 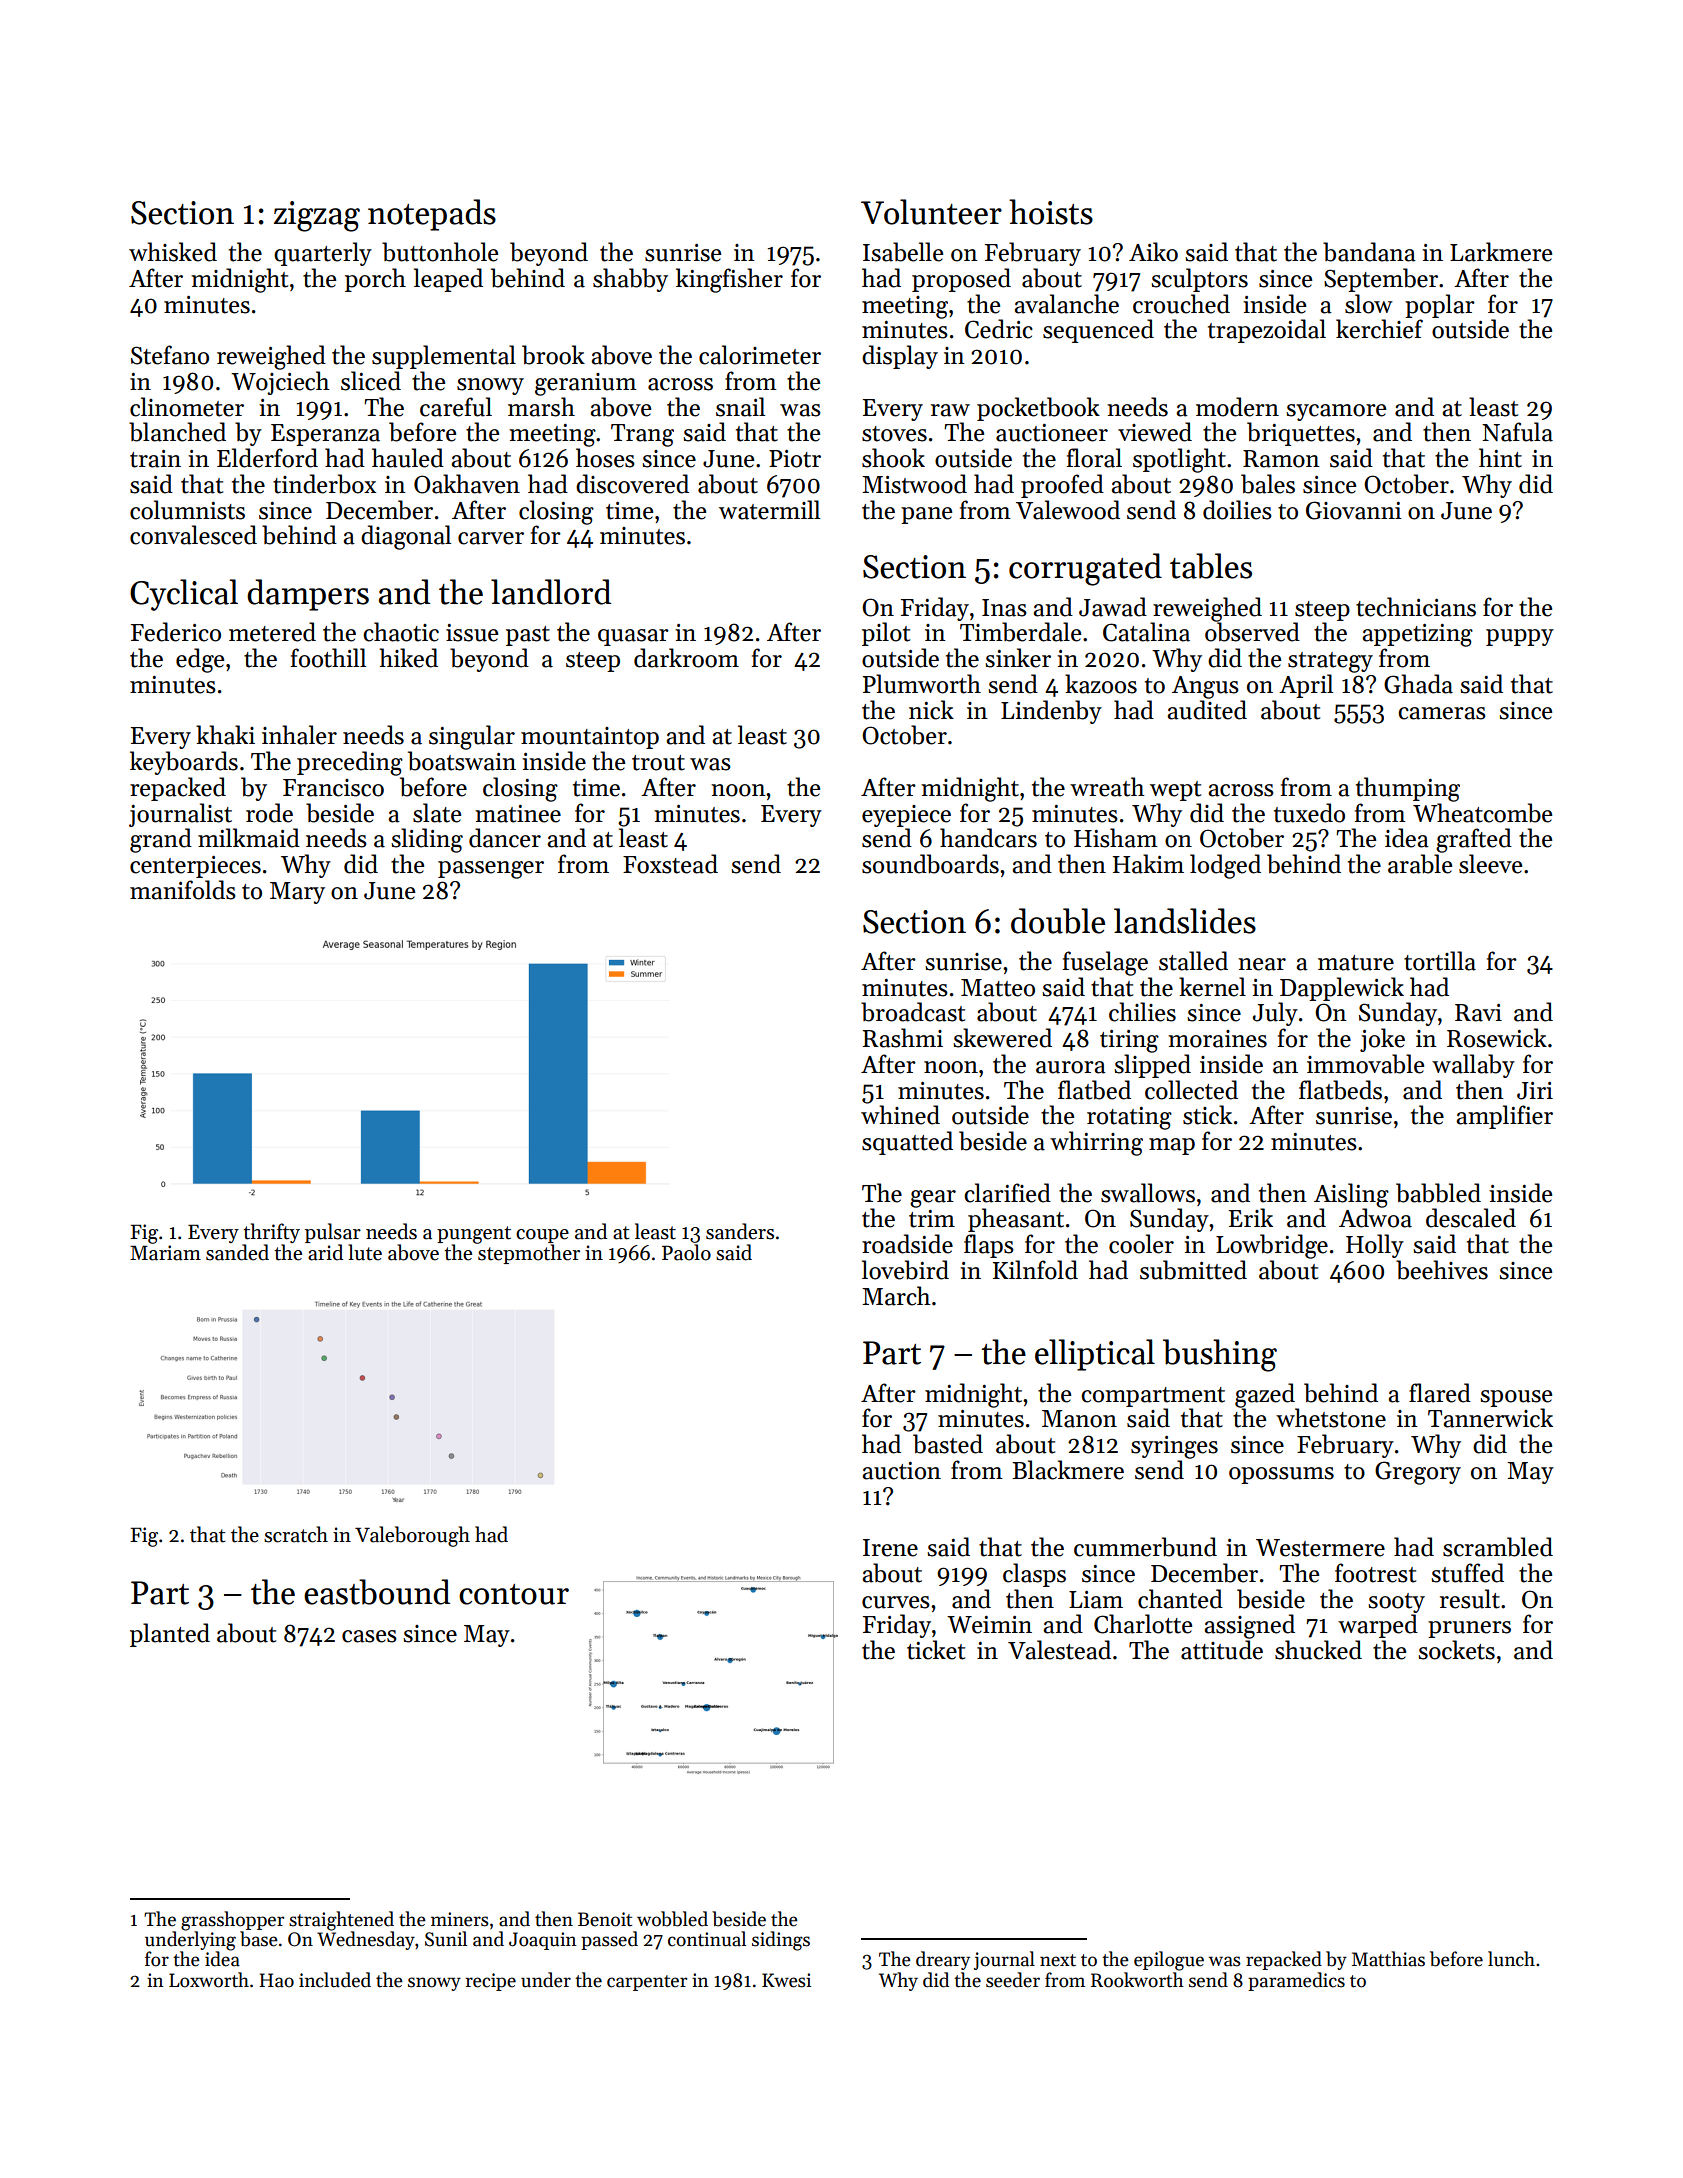 I want to click on amplifier, so click(x=1504, y=1117).
